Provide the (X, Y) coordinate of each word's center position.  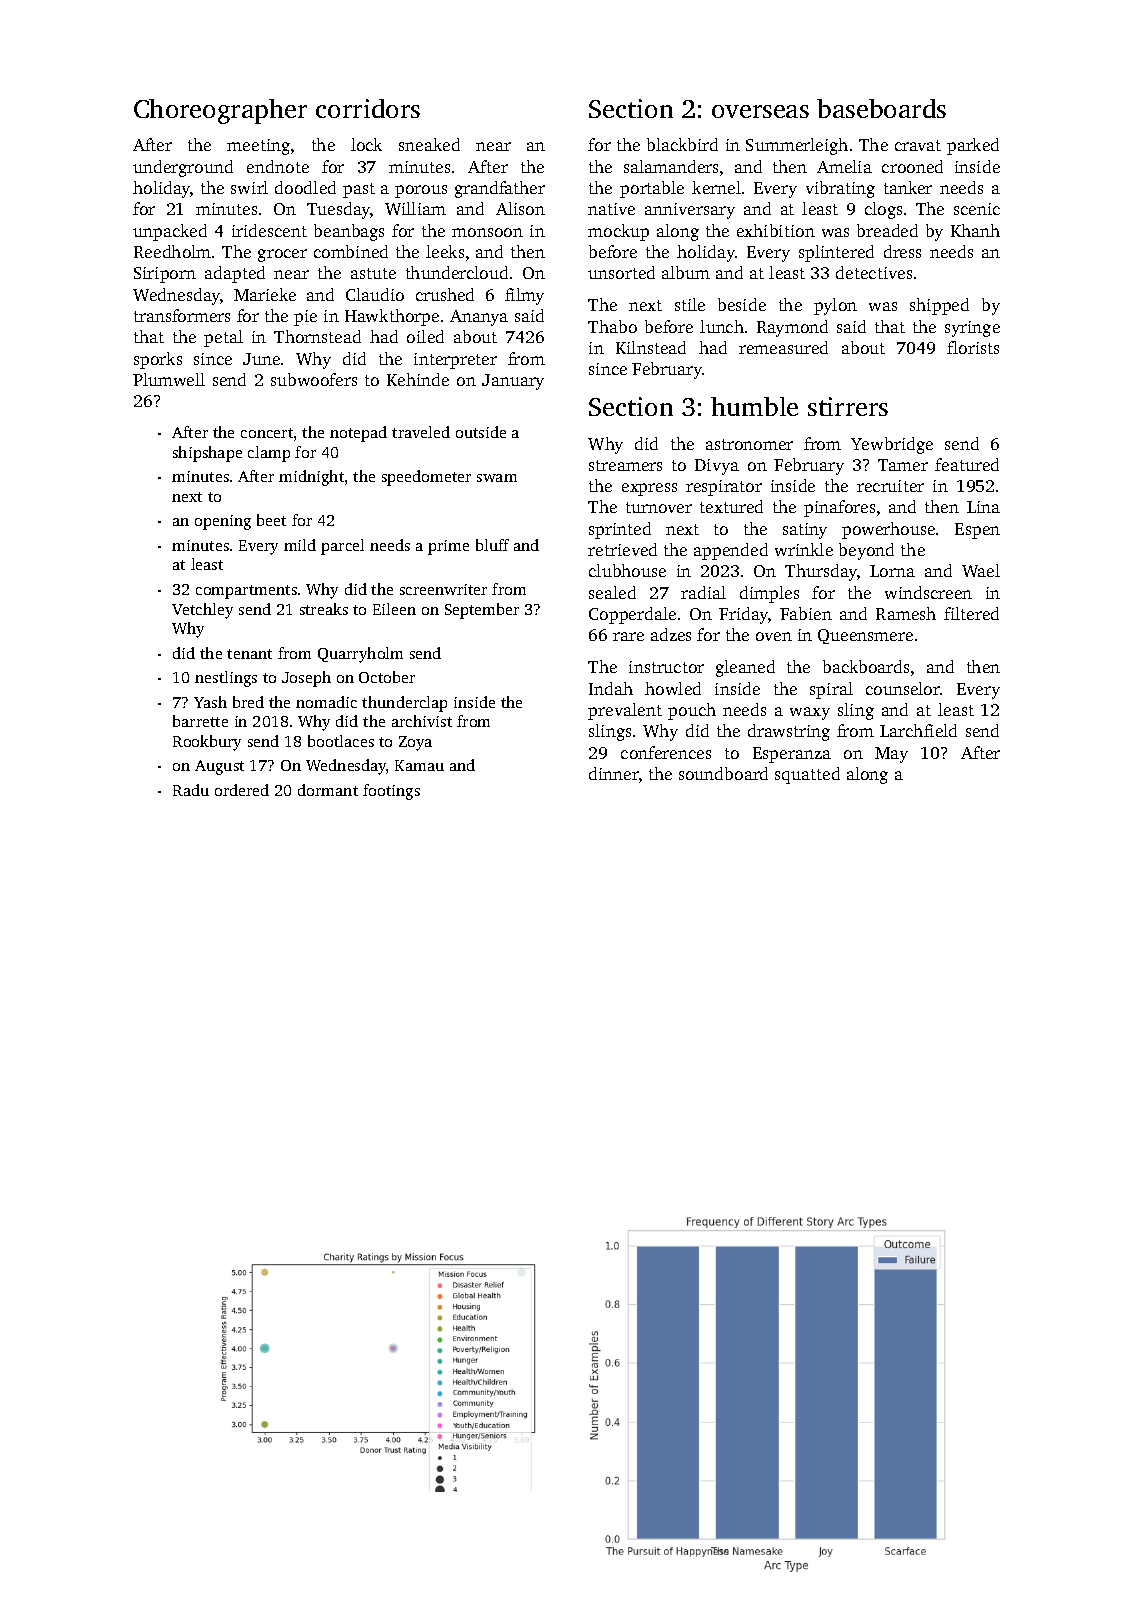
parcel (342, 547)
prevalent (625, 711)
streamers (625, 465)
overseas (760, 111)
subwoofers (314, 379)
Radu (191, 790)
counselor (903, 688)
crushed (445, 294)
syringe (972, 329)
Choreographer (220, 111)
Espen (977, 531)
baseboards (881, 108)
